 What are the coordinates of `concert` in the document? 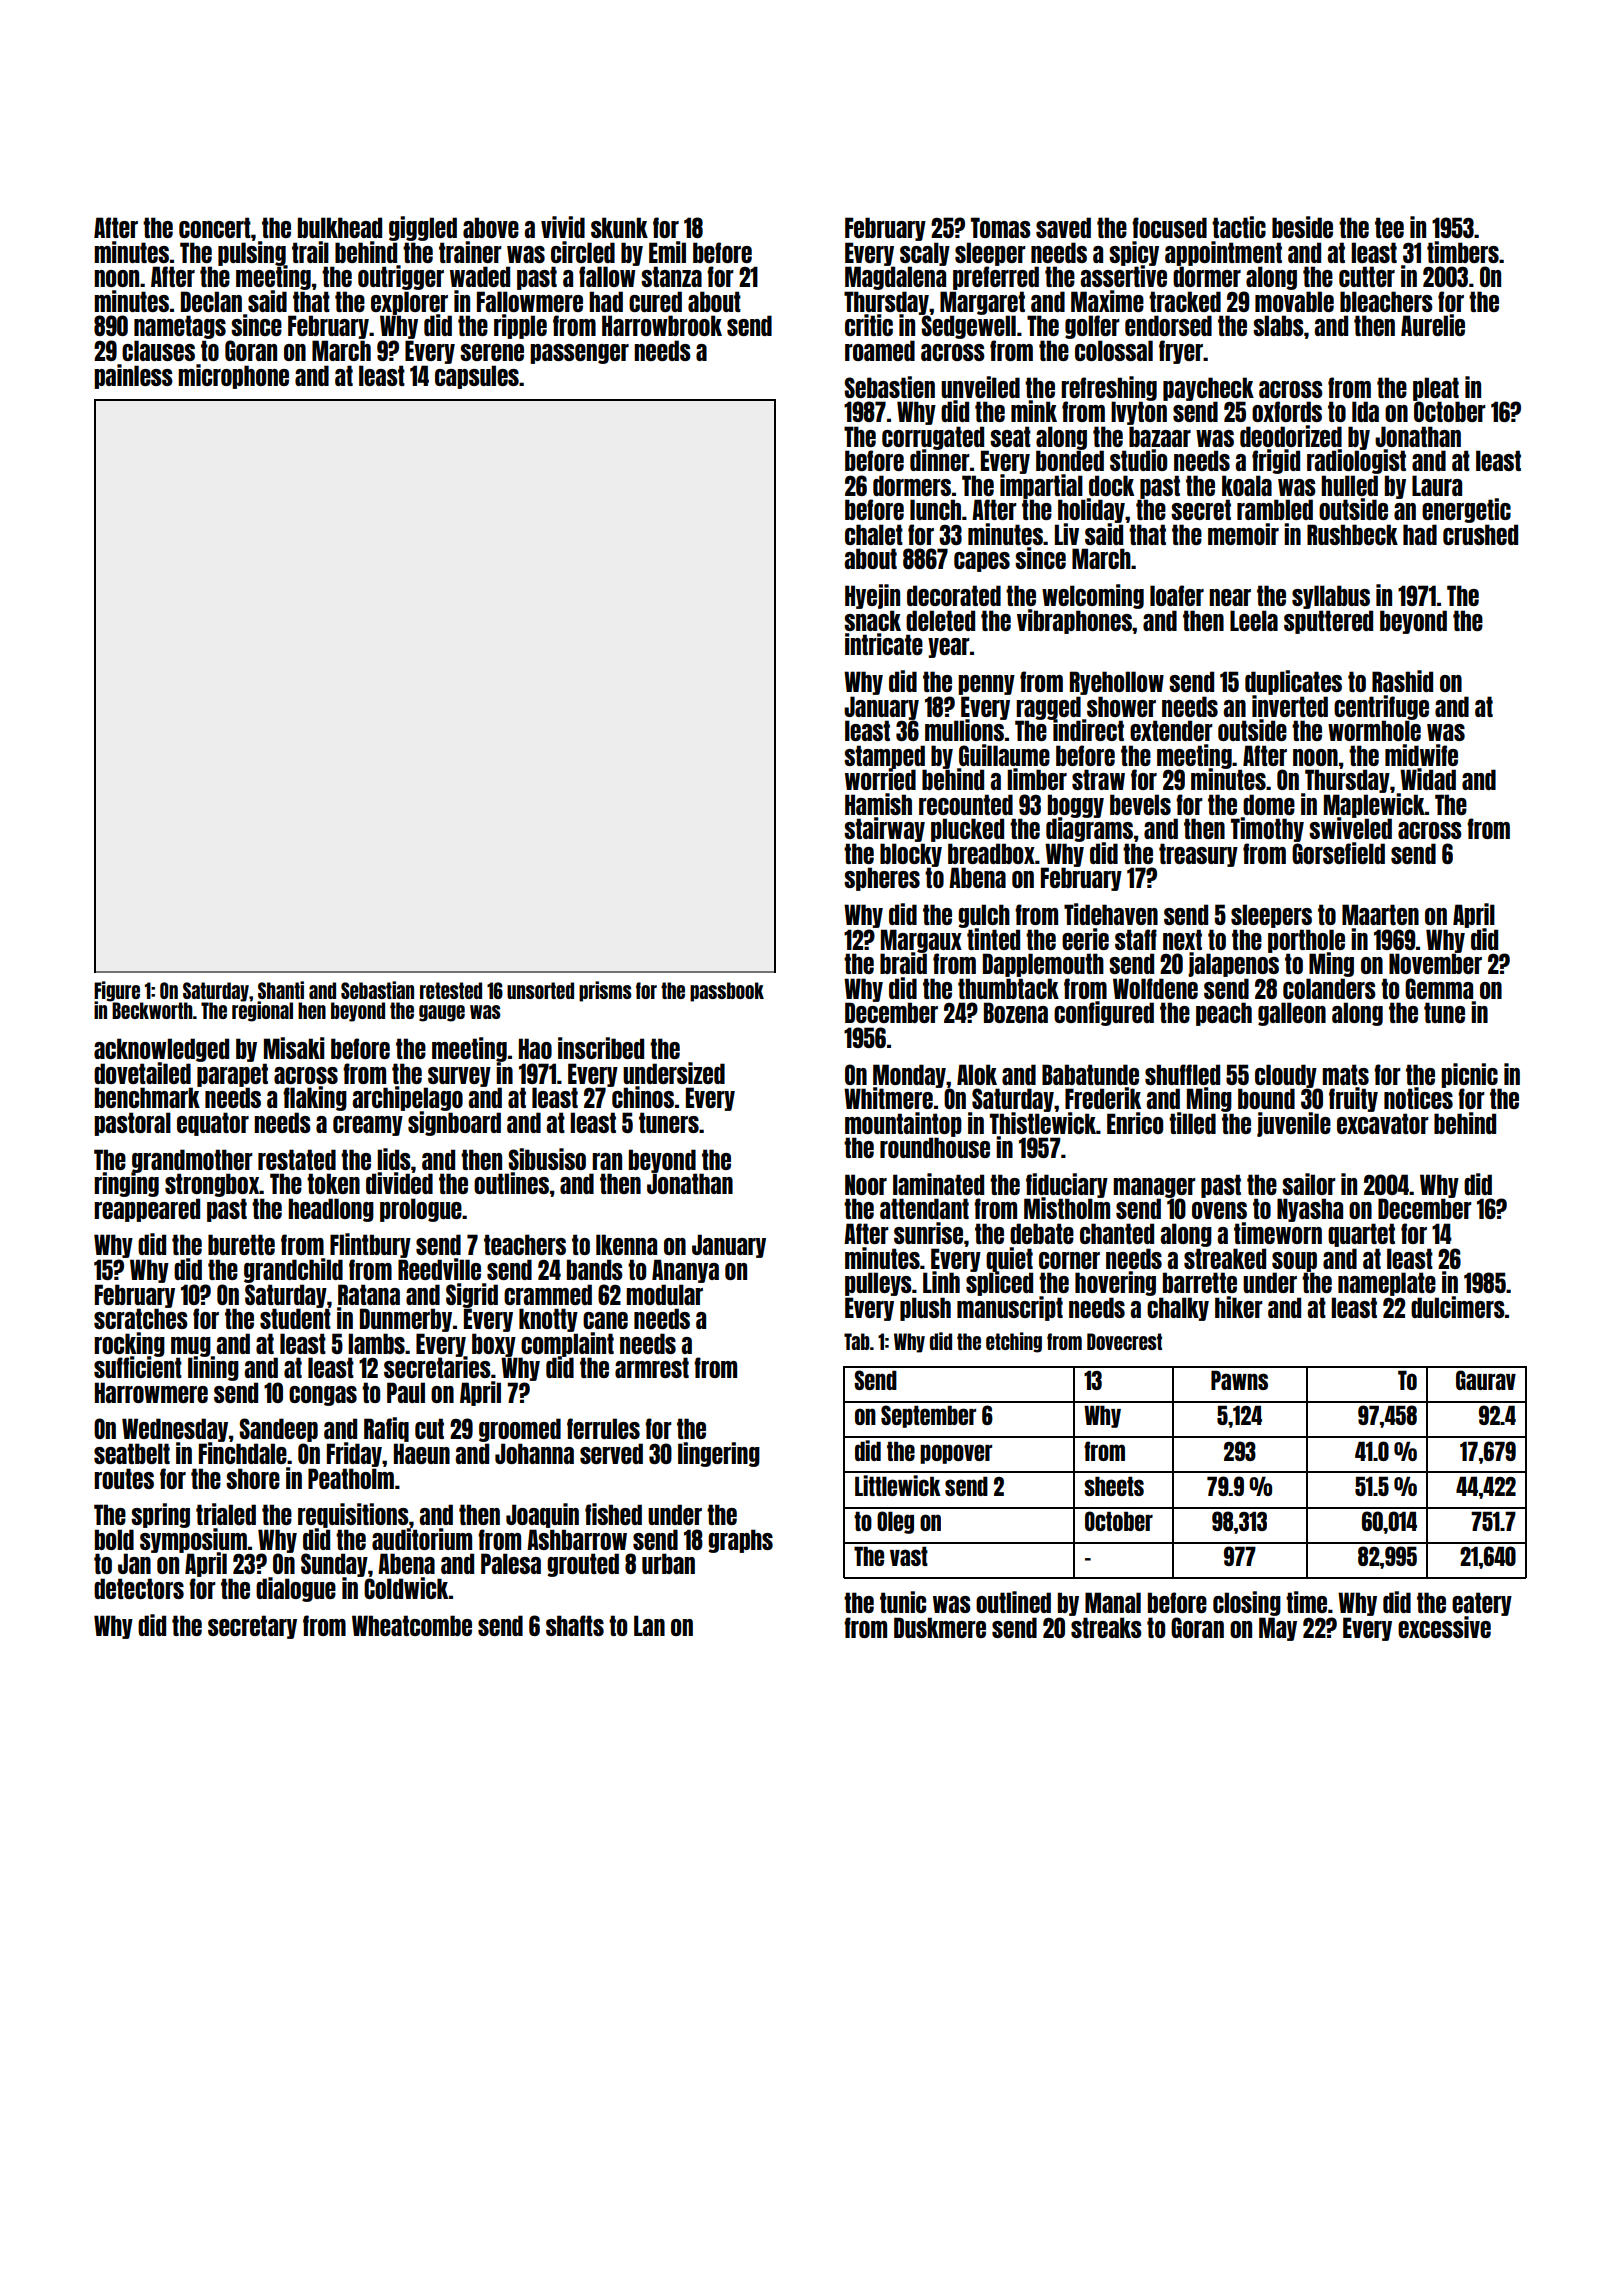 It's located at (215, 227).
